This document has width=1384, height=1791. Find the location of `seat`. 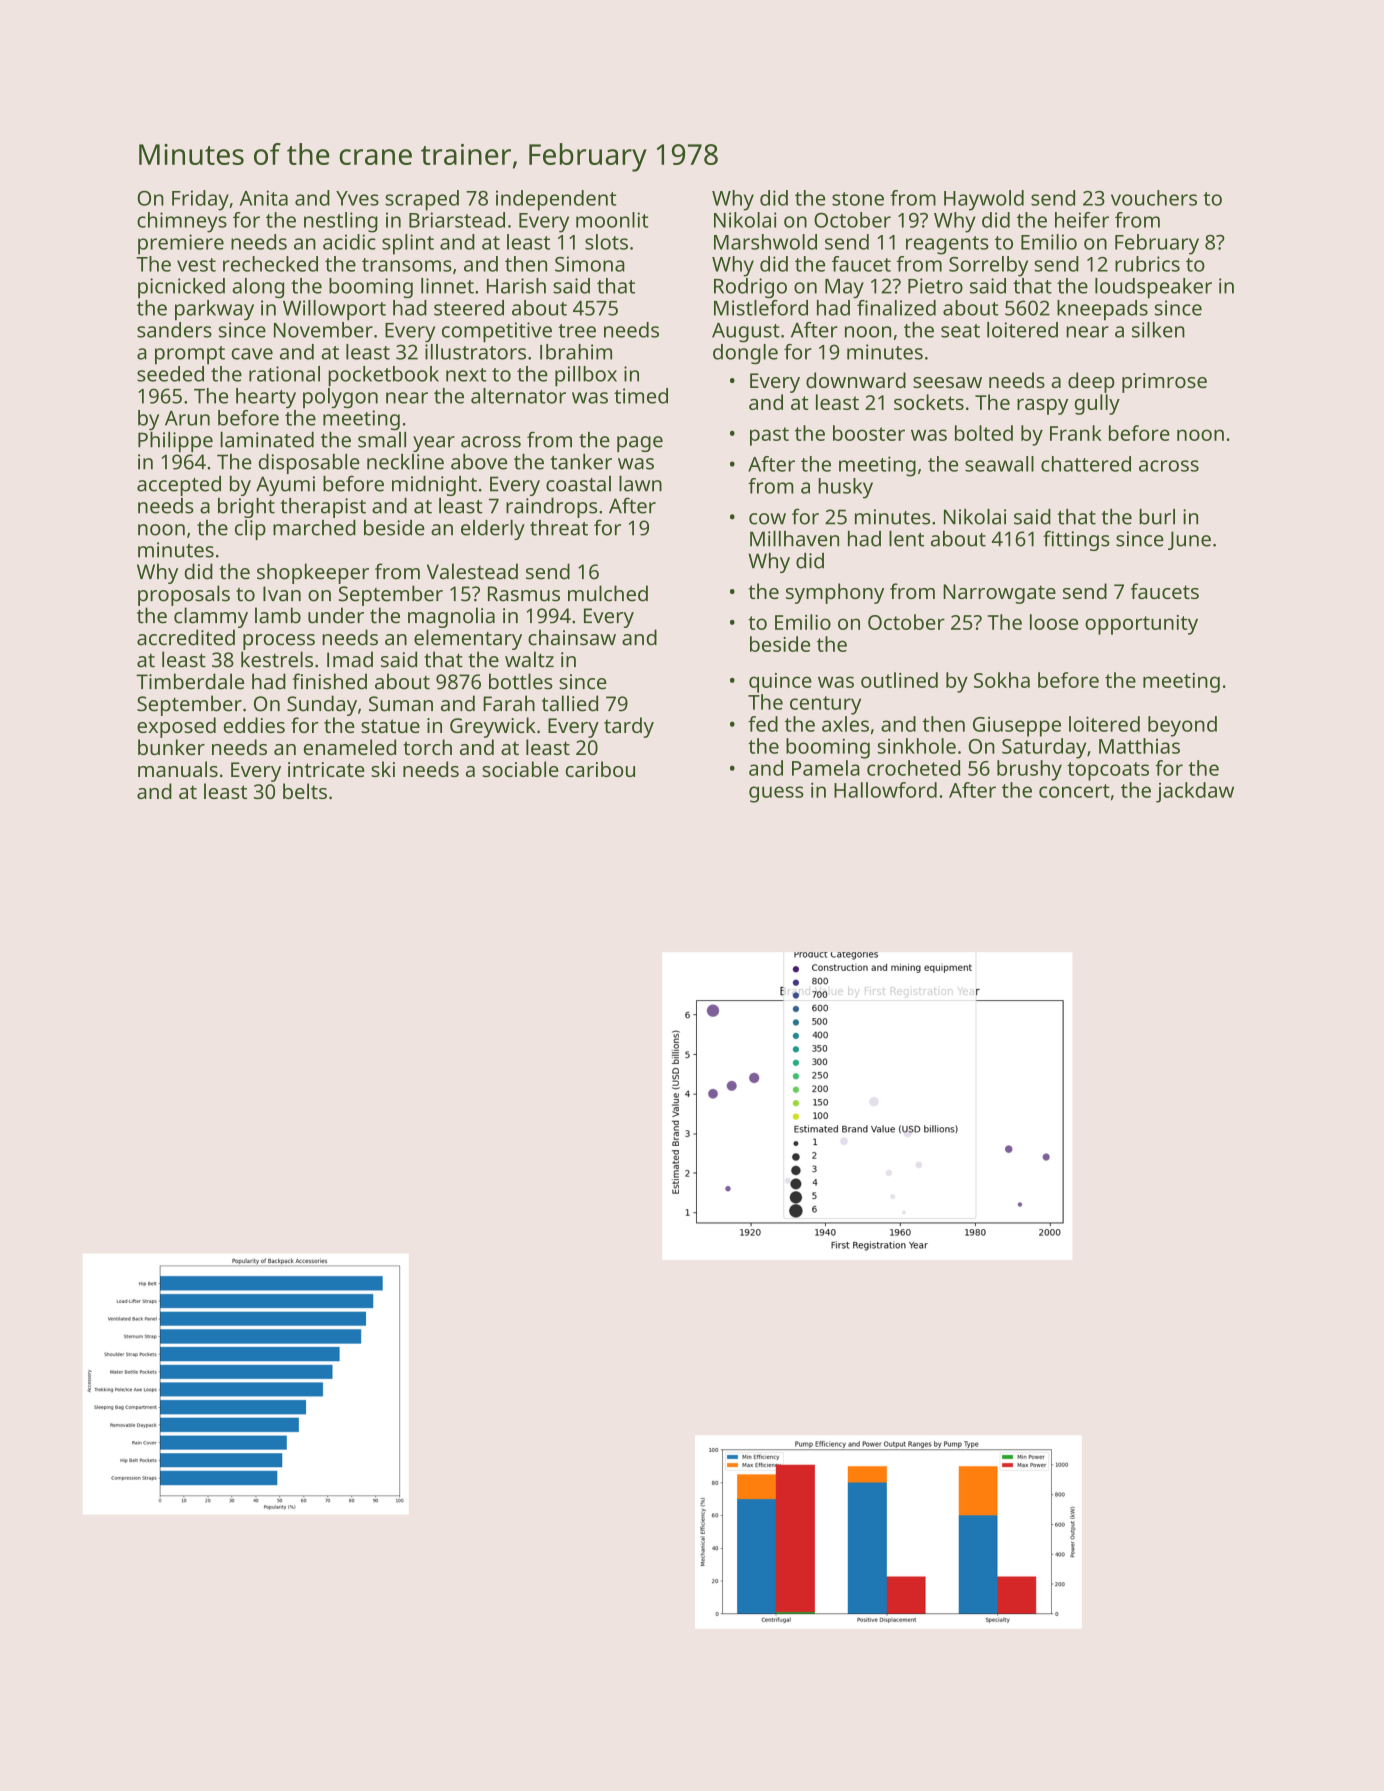

seat is located at coordinates (960, 331).
